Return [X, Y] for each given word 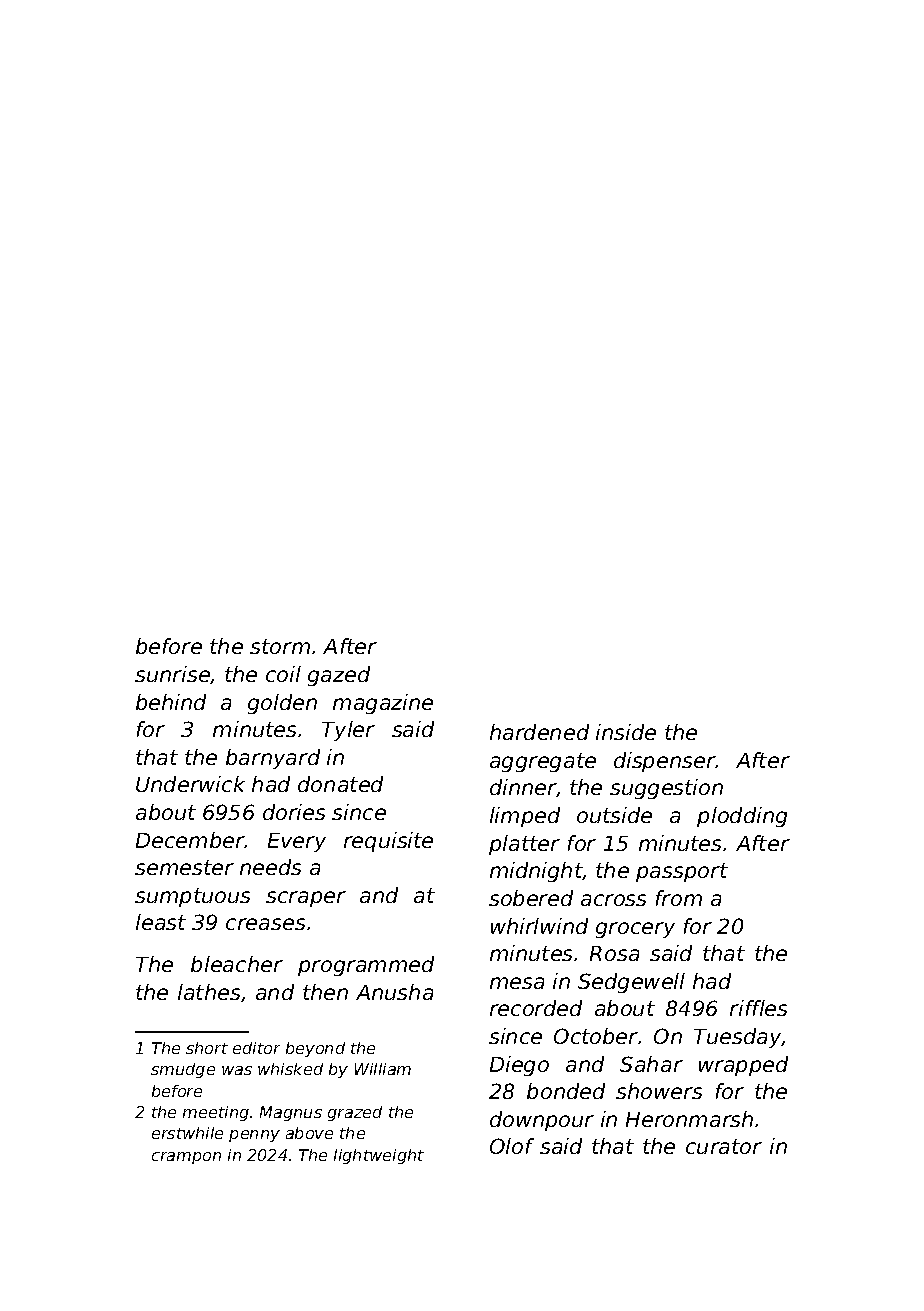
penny [254, 1136]
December [190, 840]
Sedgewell [631, 983]
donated [340, 784]
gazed [339, 676]
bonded [566, 1091]
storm [280, 646]
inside [626, 732]
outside [614, 815]
